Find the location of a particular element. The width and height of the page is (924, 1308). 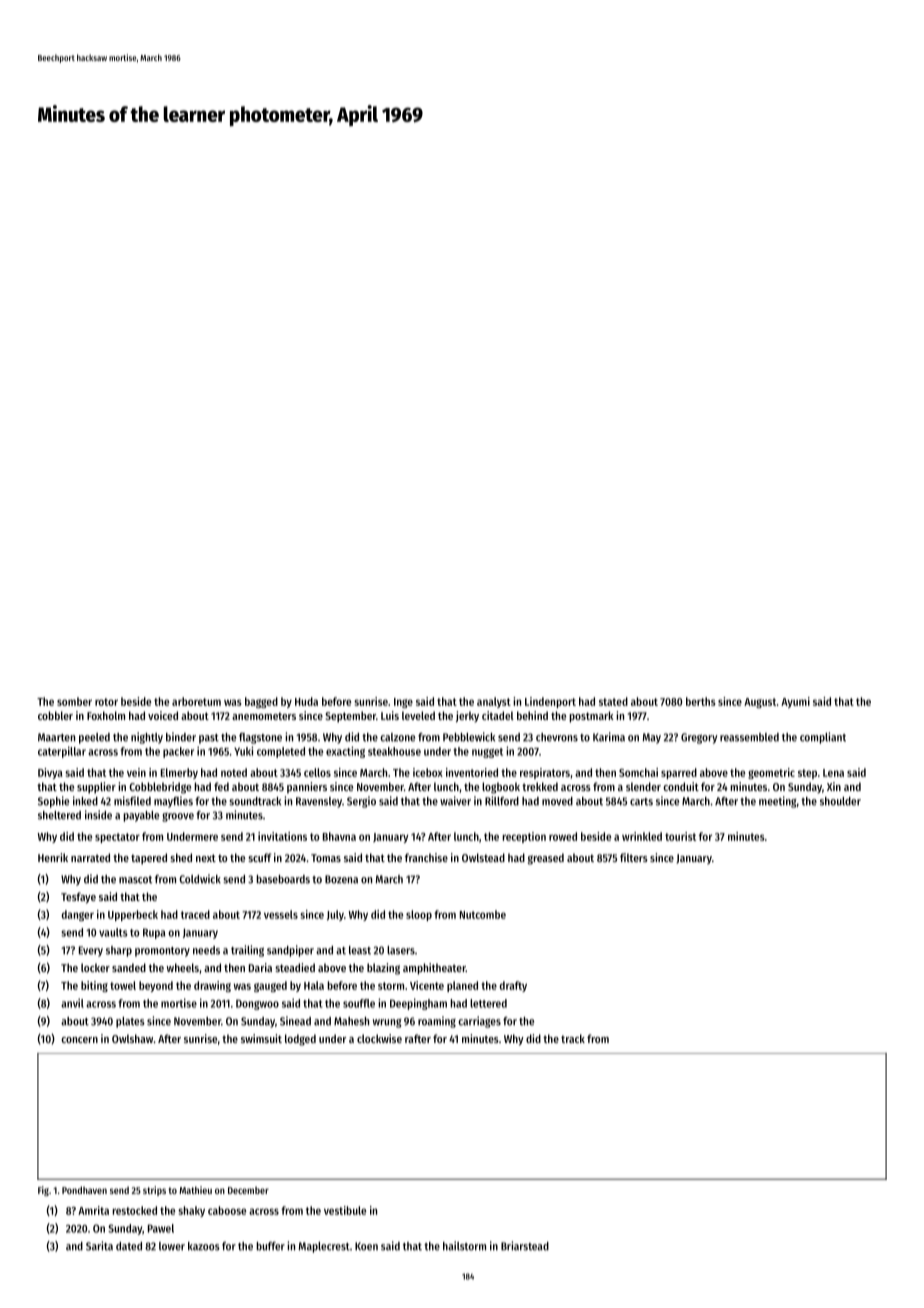

Upperbeck is located at coordinates (133, 915).
